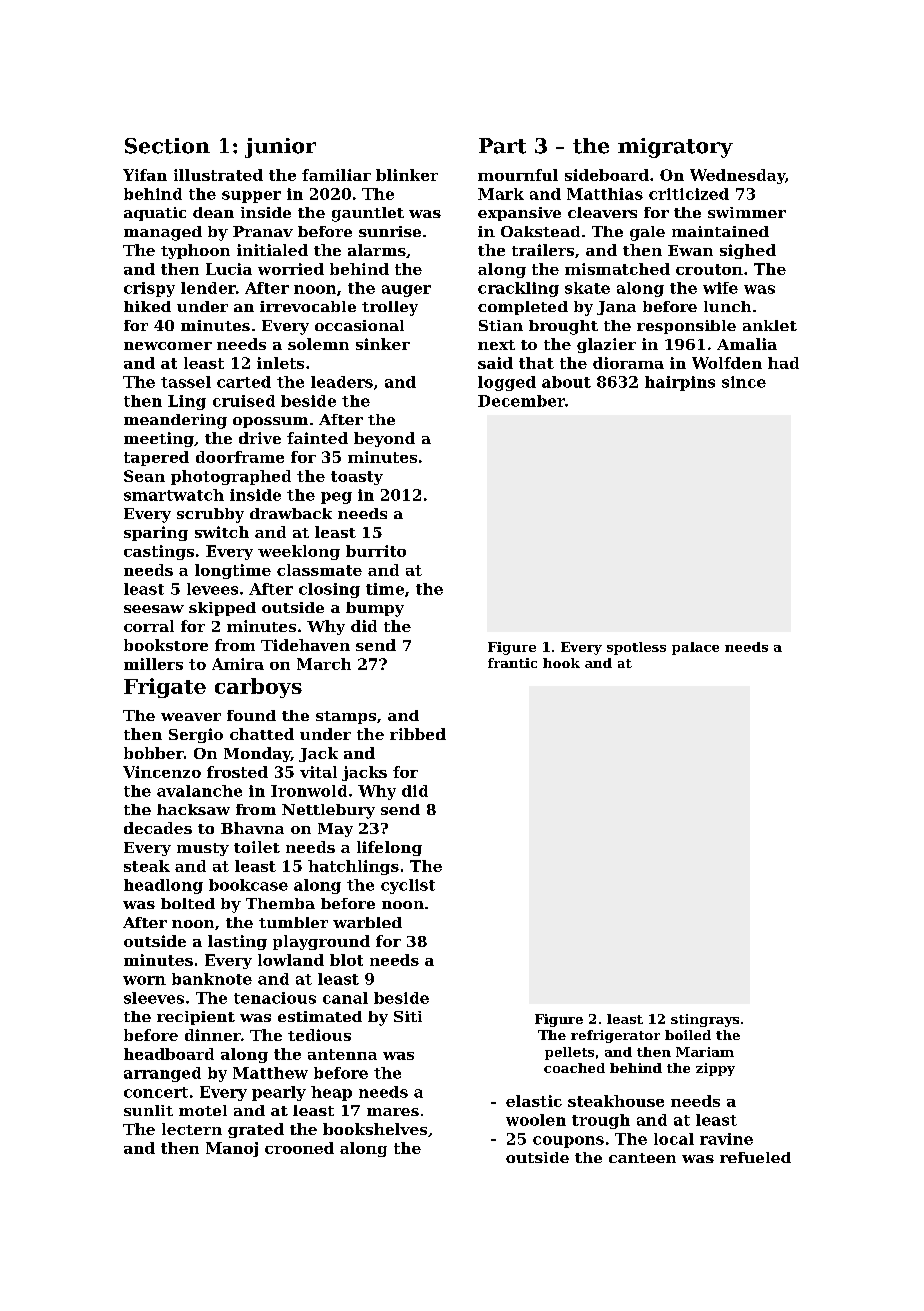 Image resolution: width=924 pixels, height=1311 pixels. What do you see at coordinates (705, 1020) in the page?
I see `stingrays` at bounding box center [705, 1020].
